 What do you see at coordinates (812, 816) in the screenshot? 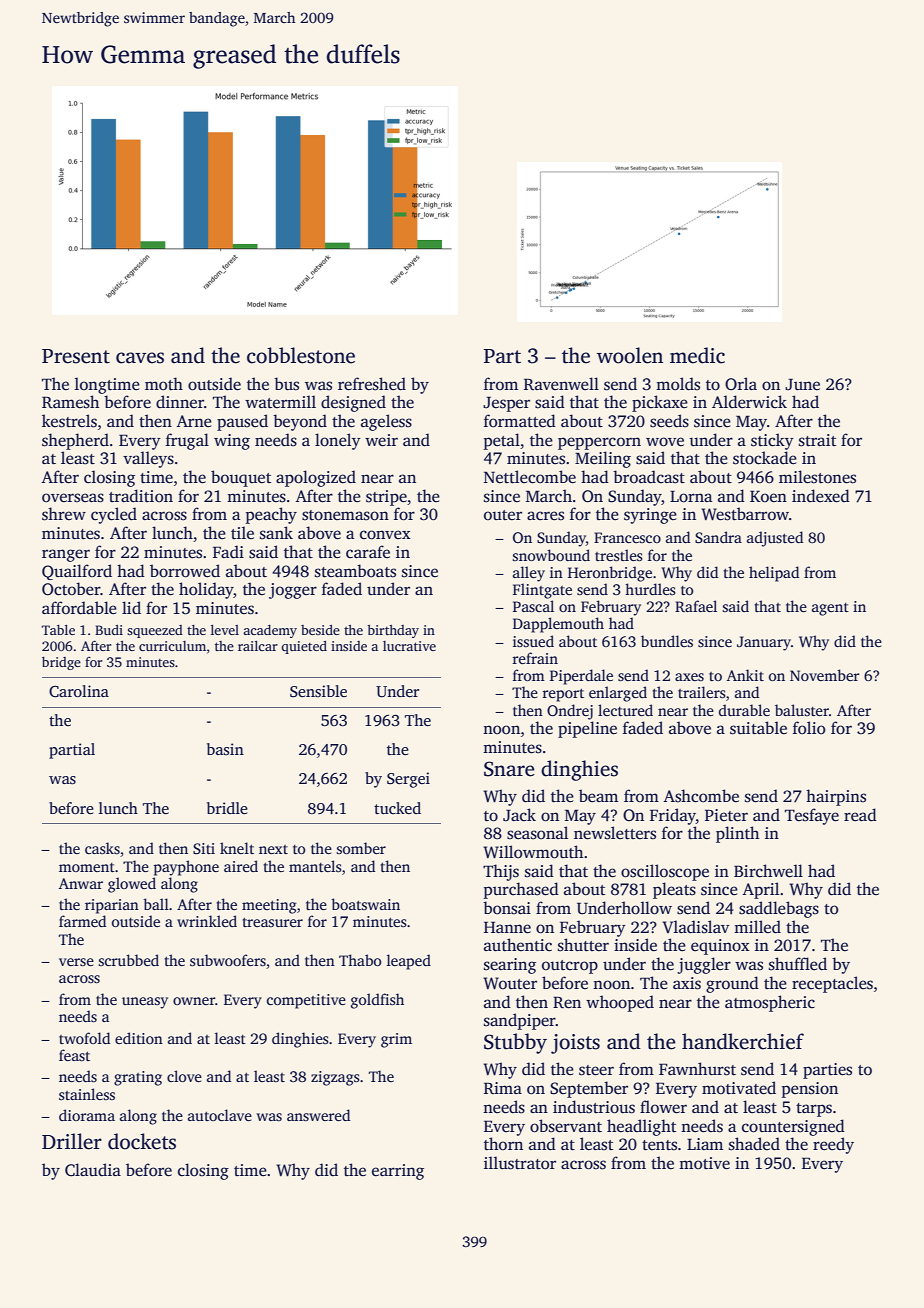
I see `Tesfaye` at bounding box center [812, 816].
